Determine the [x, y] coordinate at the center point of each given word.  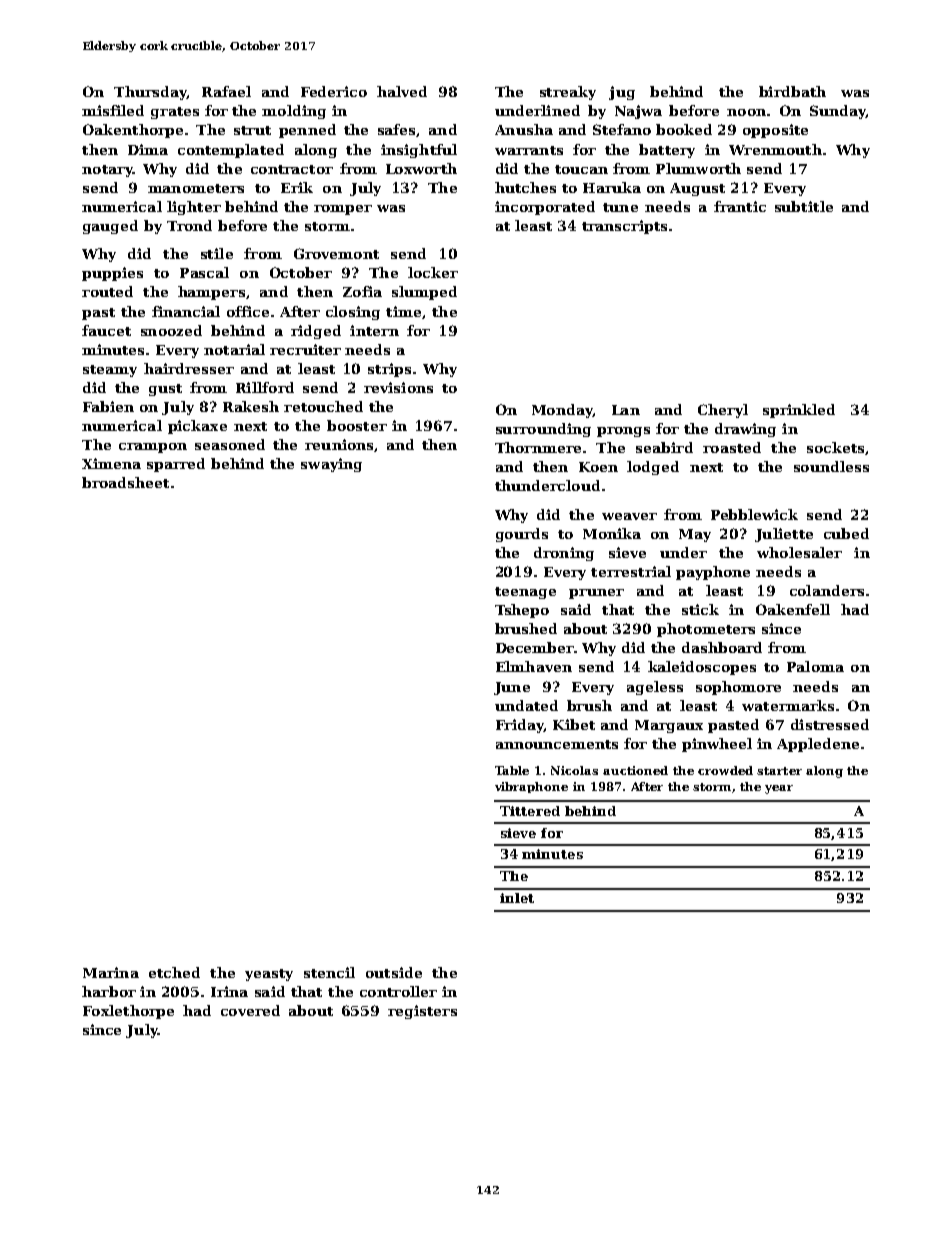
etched [174, 972]
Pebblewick [754, 514]
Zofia [362, 291]
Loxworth [421, 168]
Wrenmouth [775, 149]
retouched [323, 406]
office [248, 311]
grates [175, 113]
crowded [725, 770]
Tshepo [522, 611]
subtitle [804, 206]
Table [512, 770]
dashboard [722, 647]
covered [250, 1010]
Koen [598, 467]
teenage [525, 593]
